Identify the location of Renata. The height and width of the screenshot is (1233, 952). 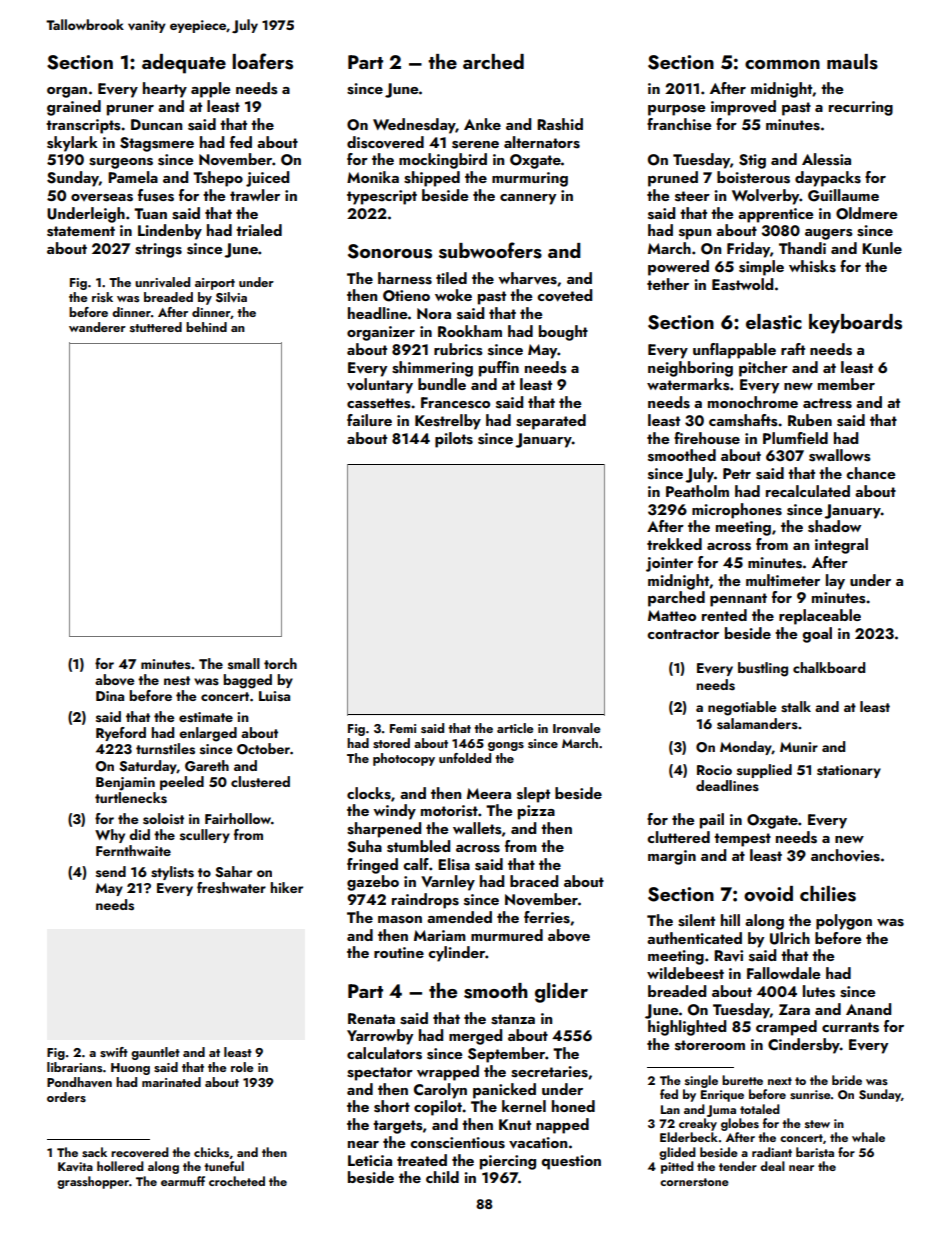
(371, 1018).
